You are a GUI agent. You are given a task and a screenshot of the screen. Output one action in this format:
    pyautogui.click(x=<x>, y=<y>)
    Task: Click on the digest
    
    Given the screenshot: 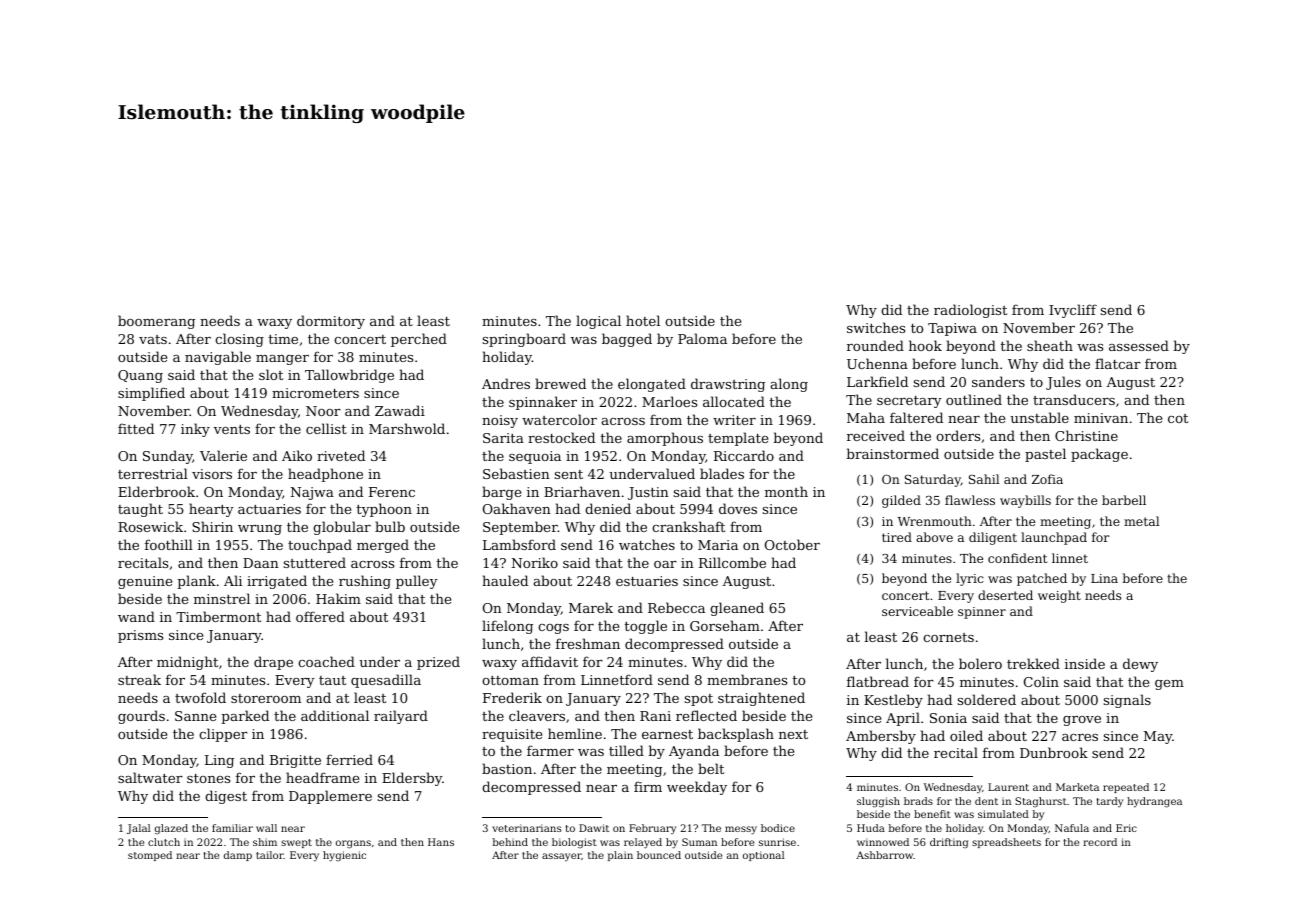 What is the action you would take?
    pyautogui.click(x=226, y=797)
